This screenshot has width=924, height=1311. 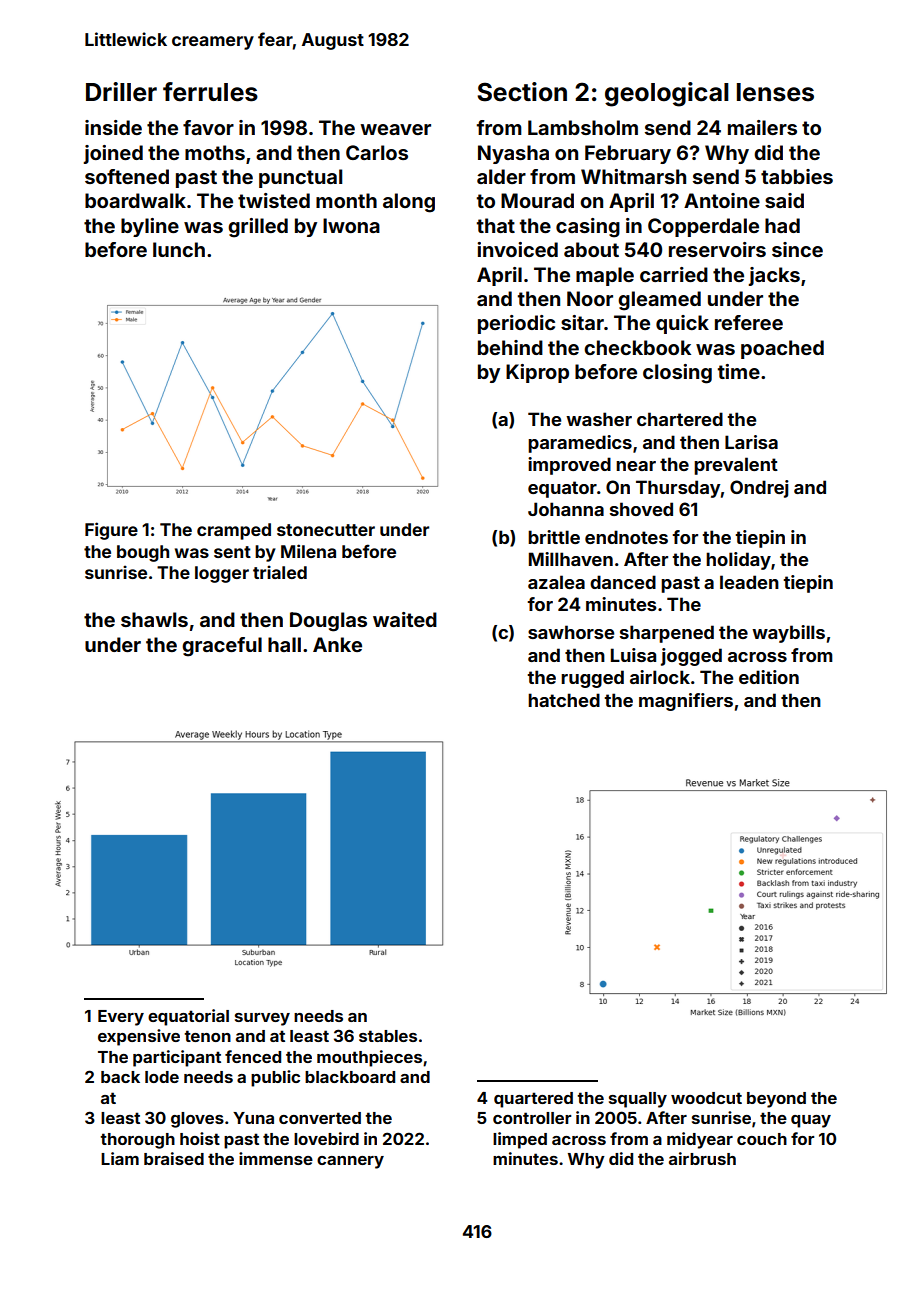 What do you see at coordinates (351, 225) in the screenshot?
I see `Iwona` at bounding box center [351, 225].
